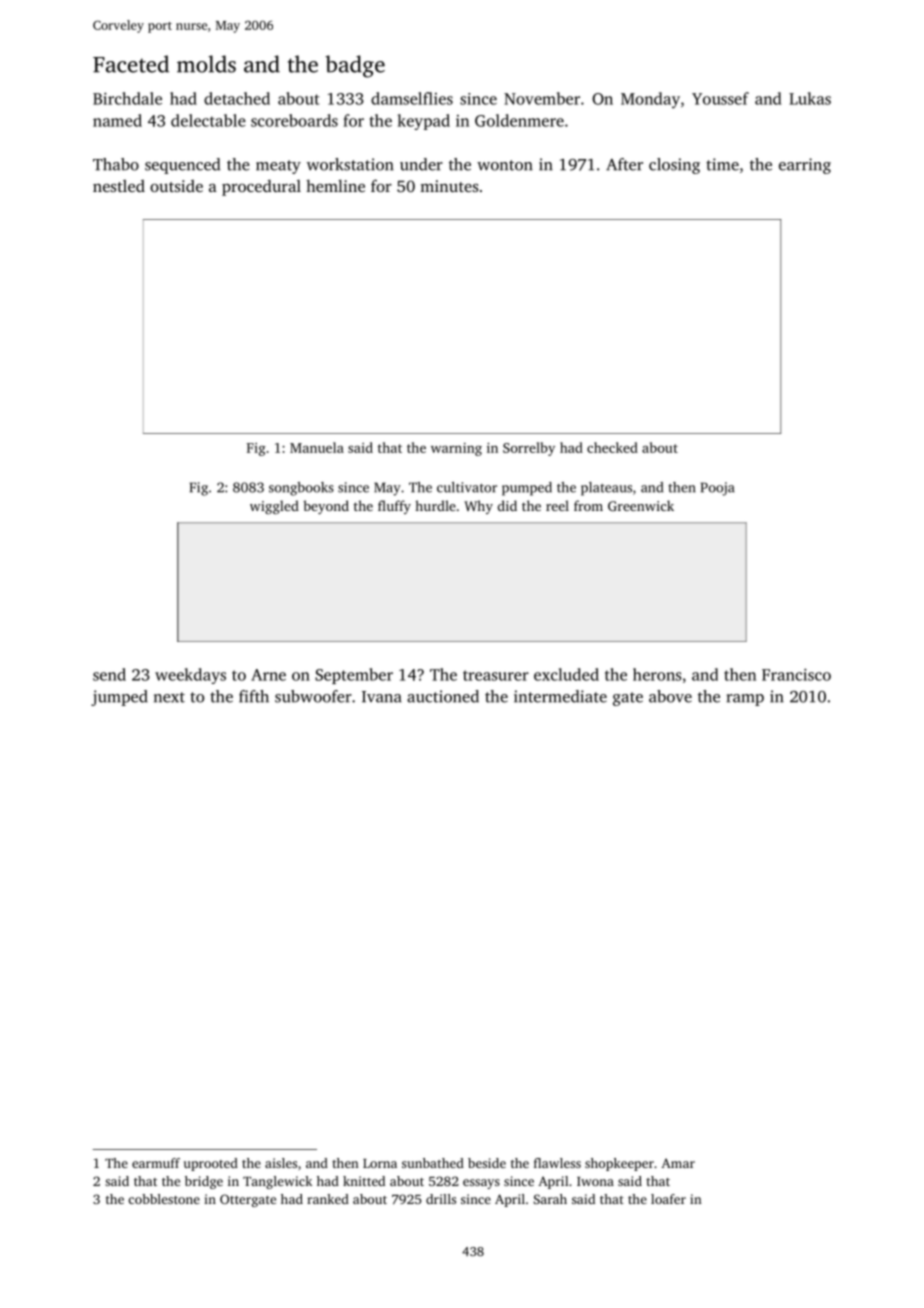  I want to click on send, so click(109, 674).
